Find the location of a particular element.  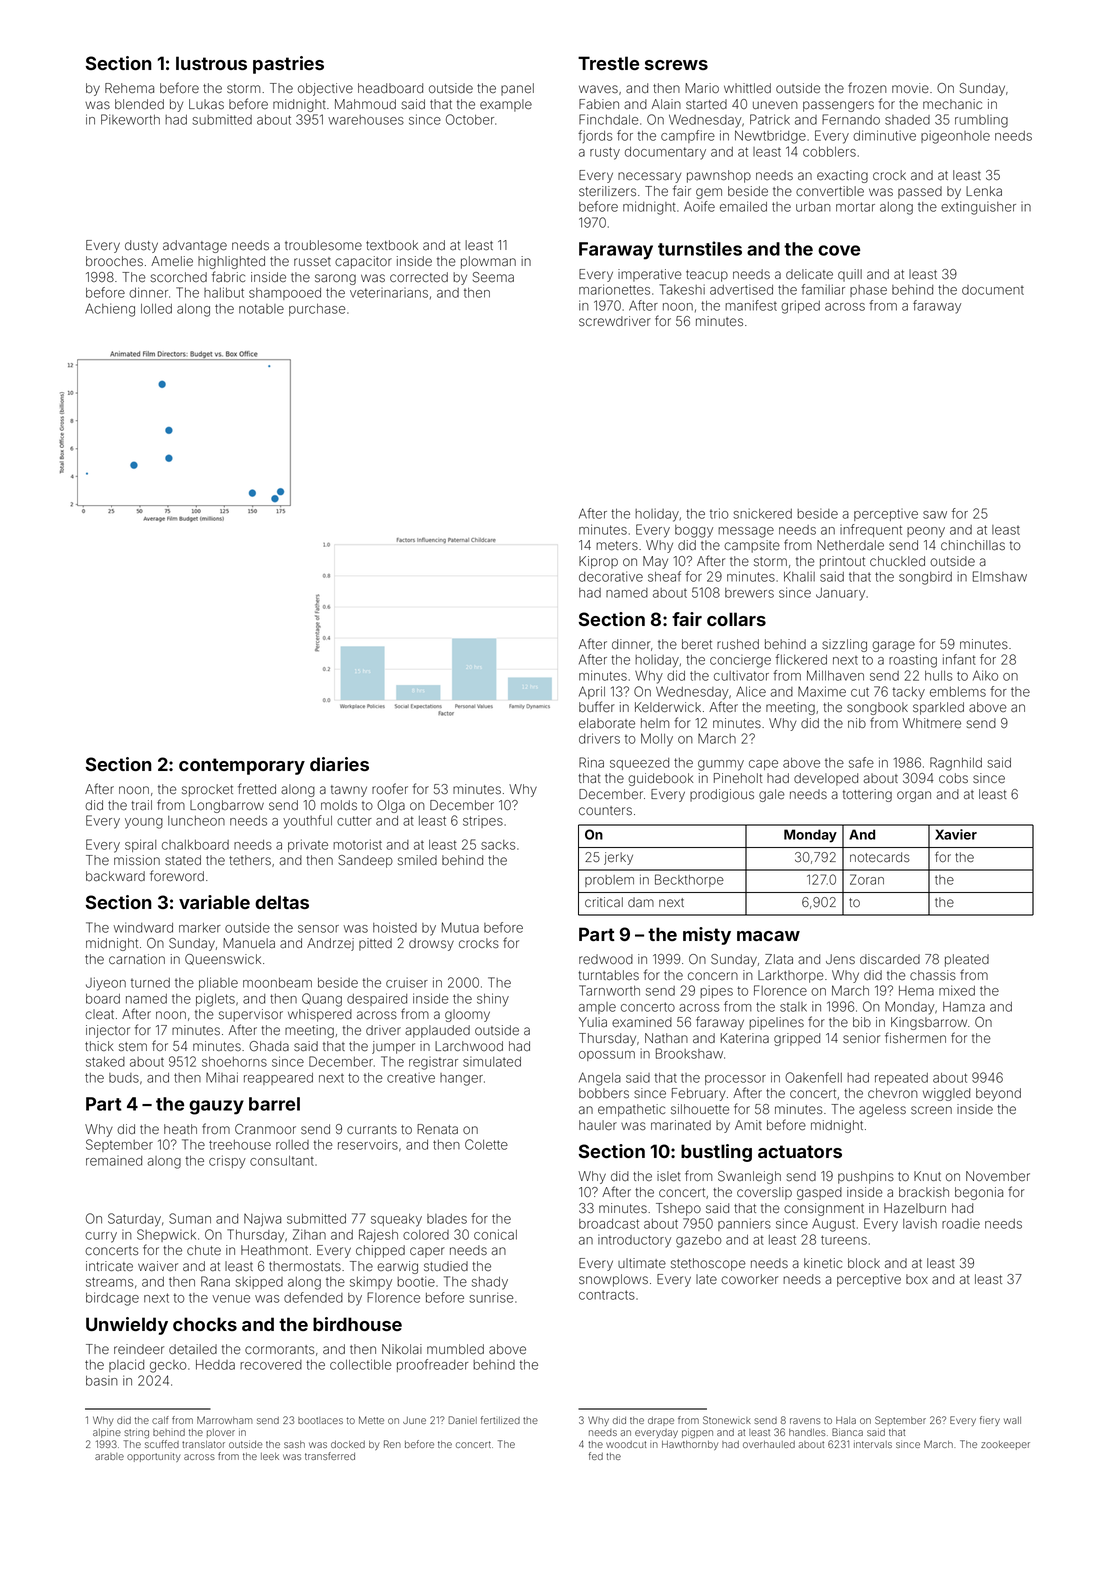

opossum is located at coordinates (607, 1056).
